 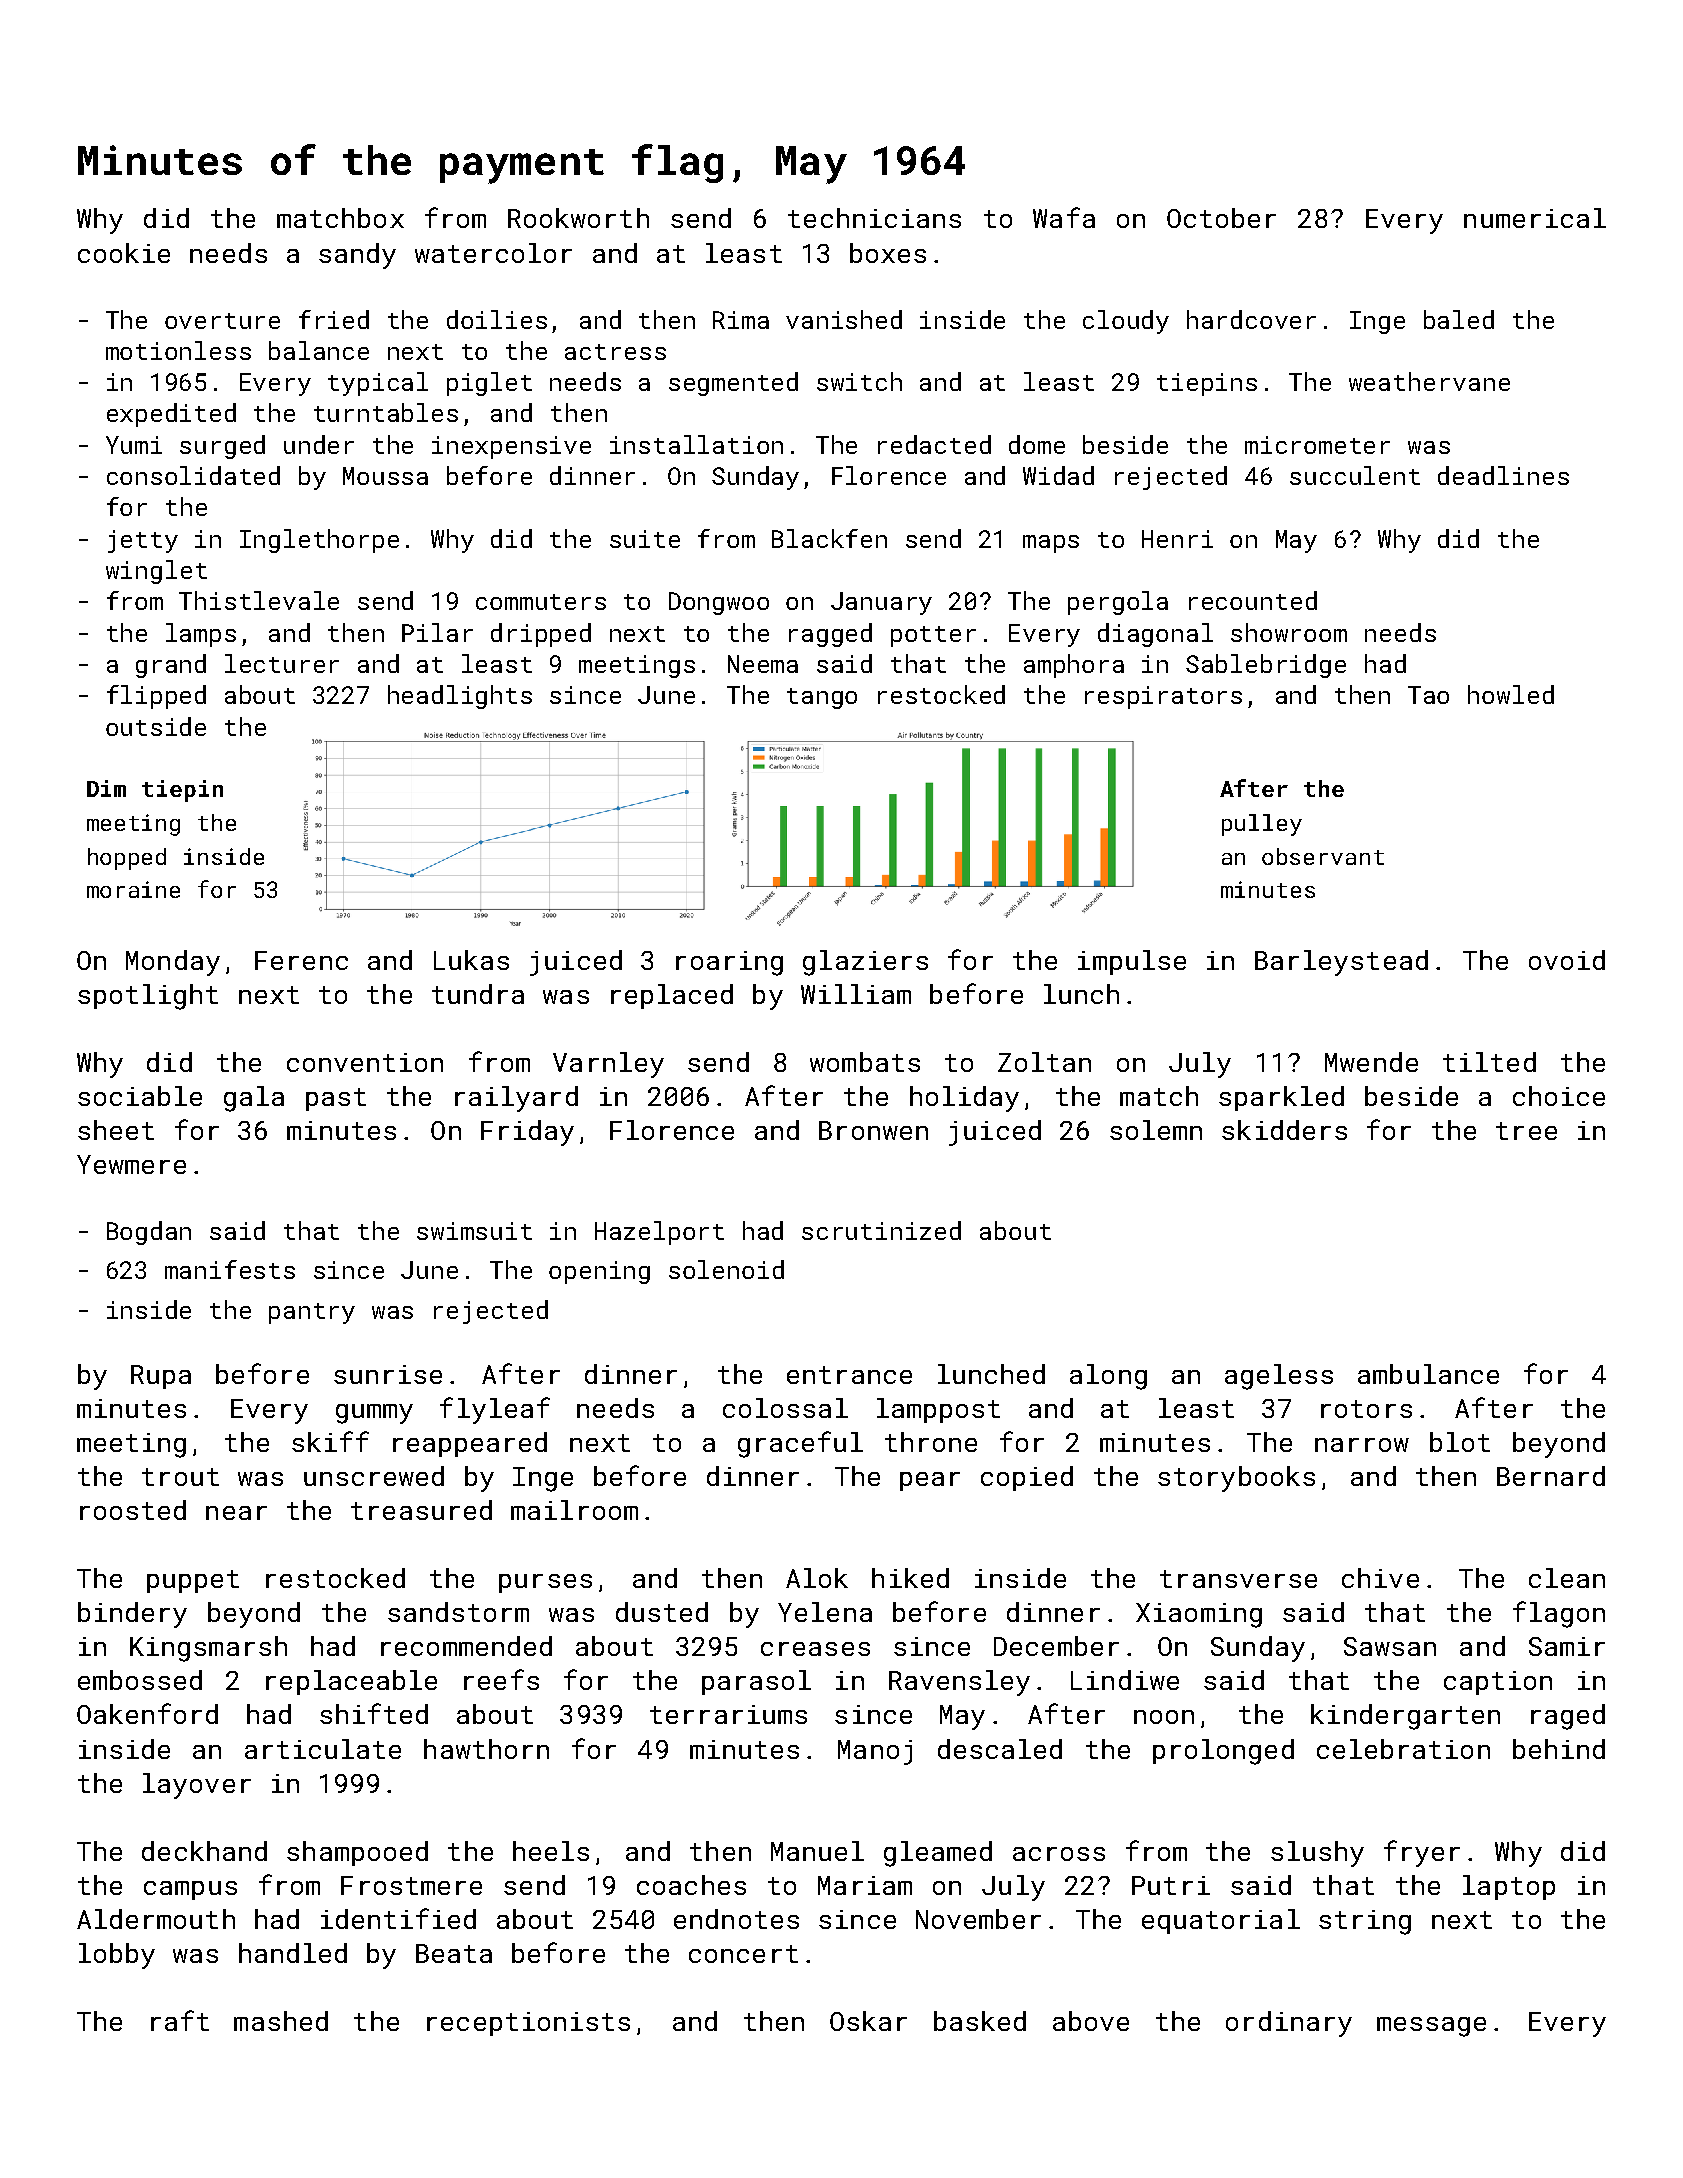 What do you see at coordinates (1428, 695) in the screenshot?
I see `Tao` at bounding box center [1428, 695].
